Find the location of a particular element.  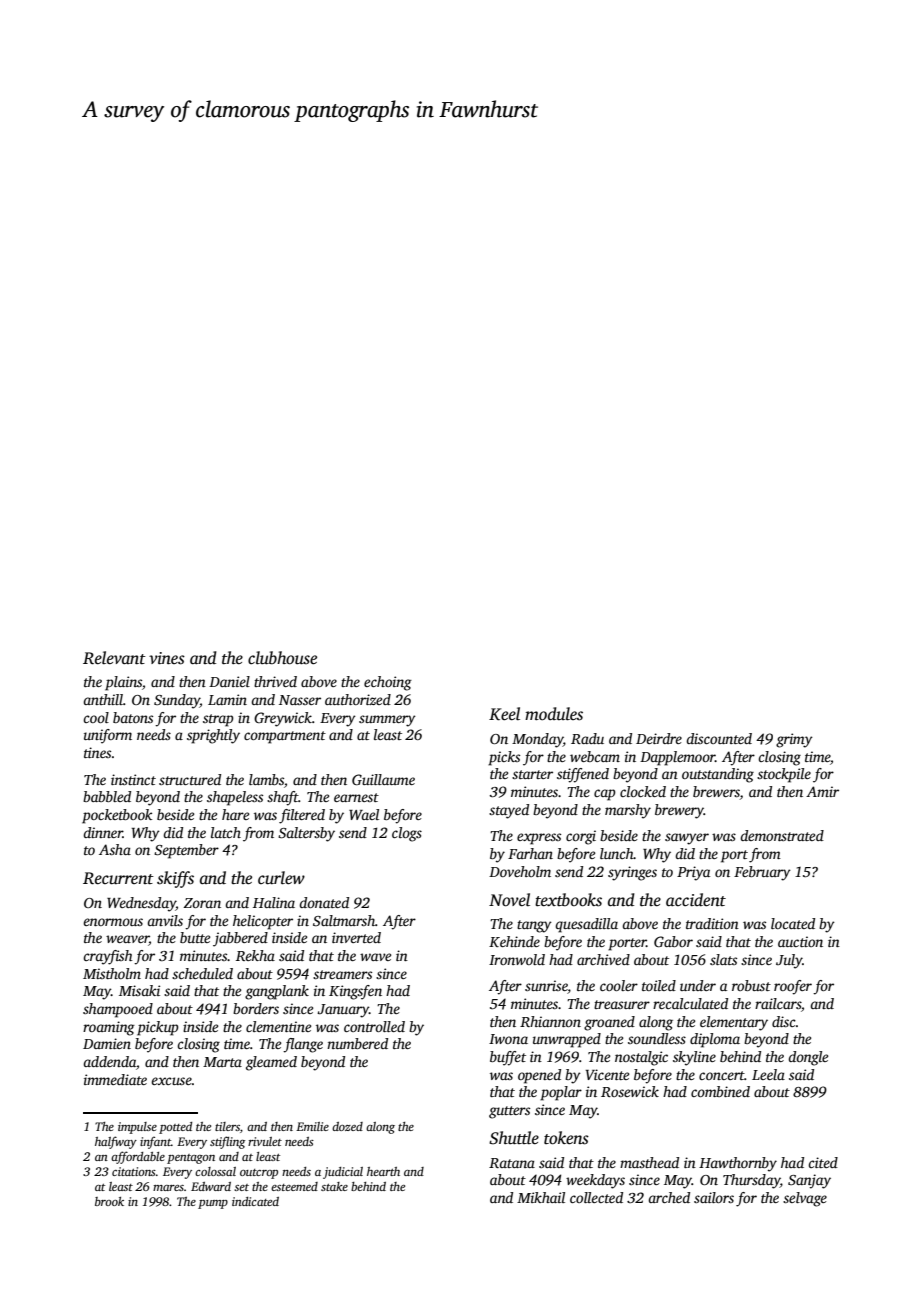

structured is located at coordinates (190, 779).
